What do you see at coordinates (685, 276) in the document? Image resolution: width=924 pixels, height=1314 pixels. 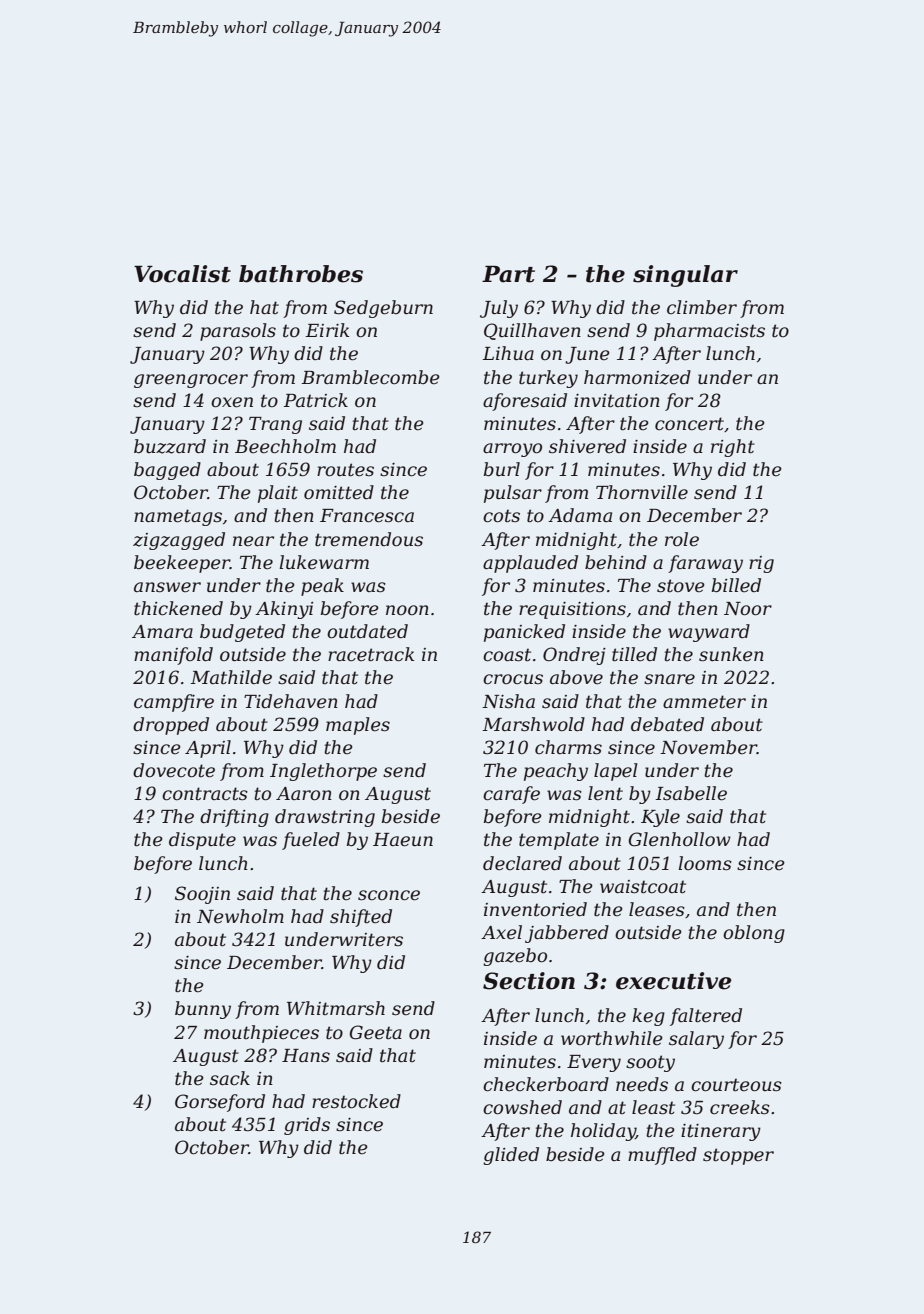 I see `singular` at bounding box center [685, 276].
